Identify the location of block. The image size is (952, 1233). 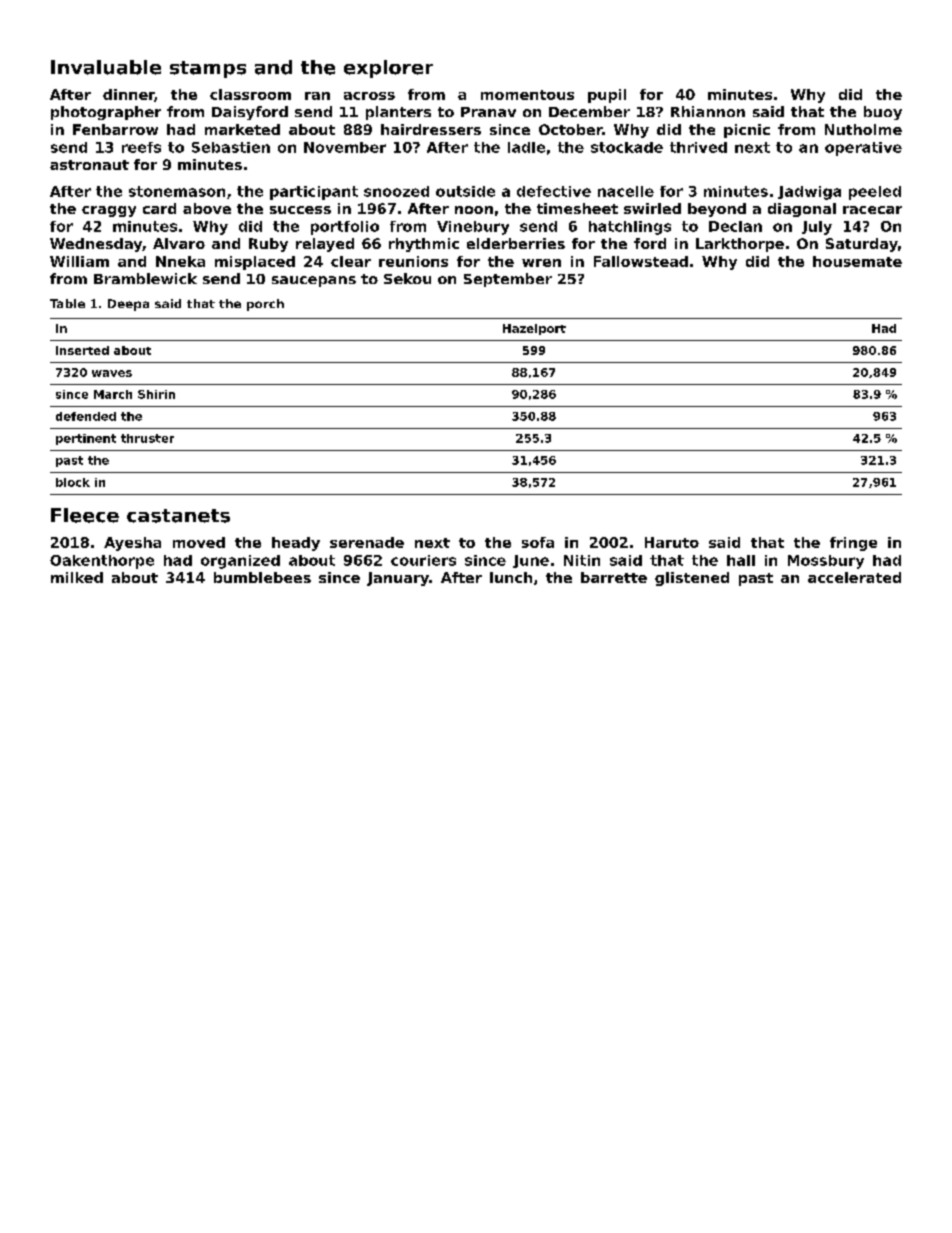
(73, 482).
